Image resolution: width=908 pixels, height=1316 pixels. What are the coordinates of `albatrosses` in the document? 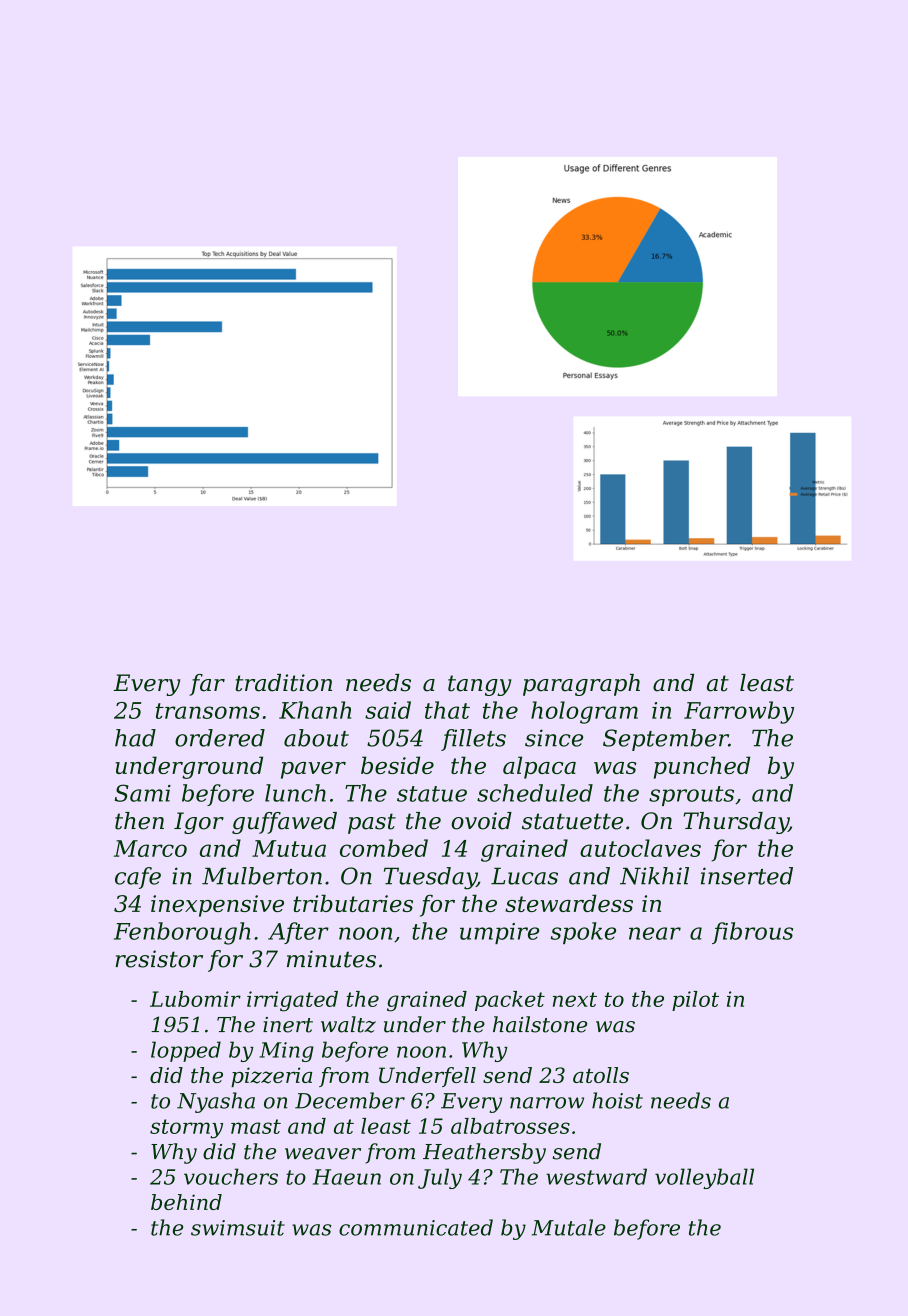 It's located at (510, 1126).
